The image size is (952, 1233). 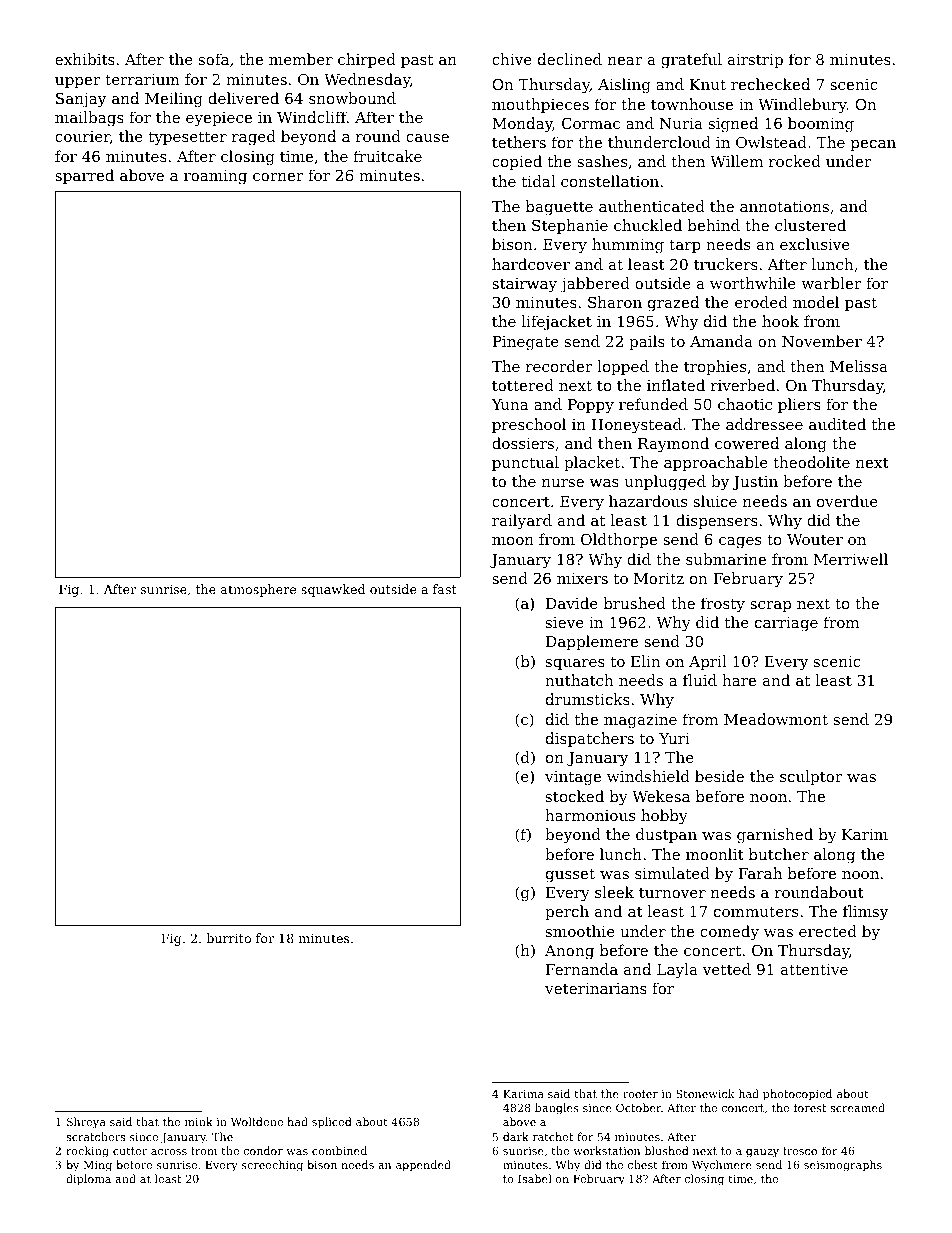 What do you see at coordinates (729, 933) in the screenshot?
I see `comedy` at bounding box center [729, 933].
